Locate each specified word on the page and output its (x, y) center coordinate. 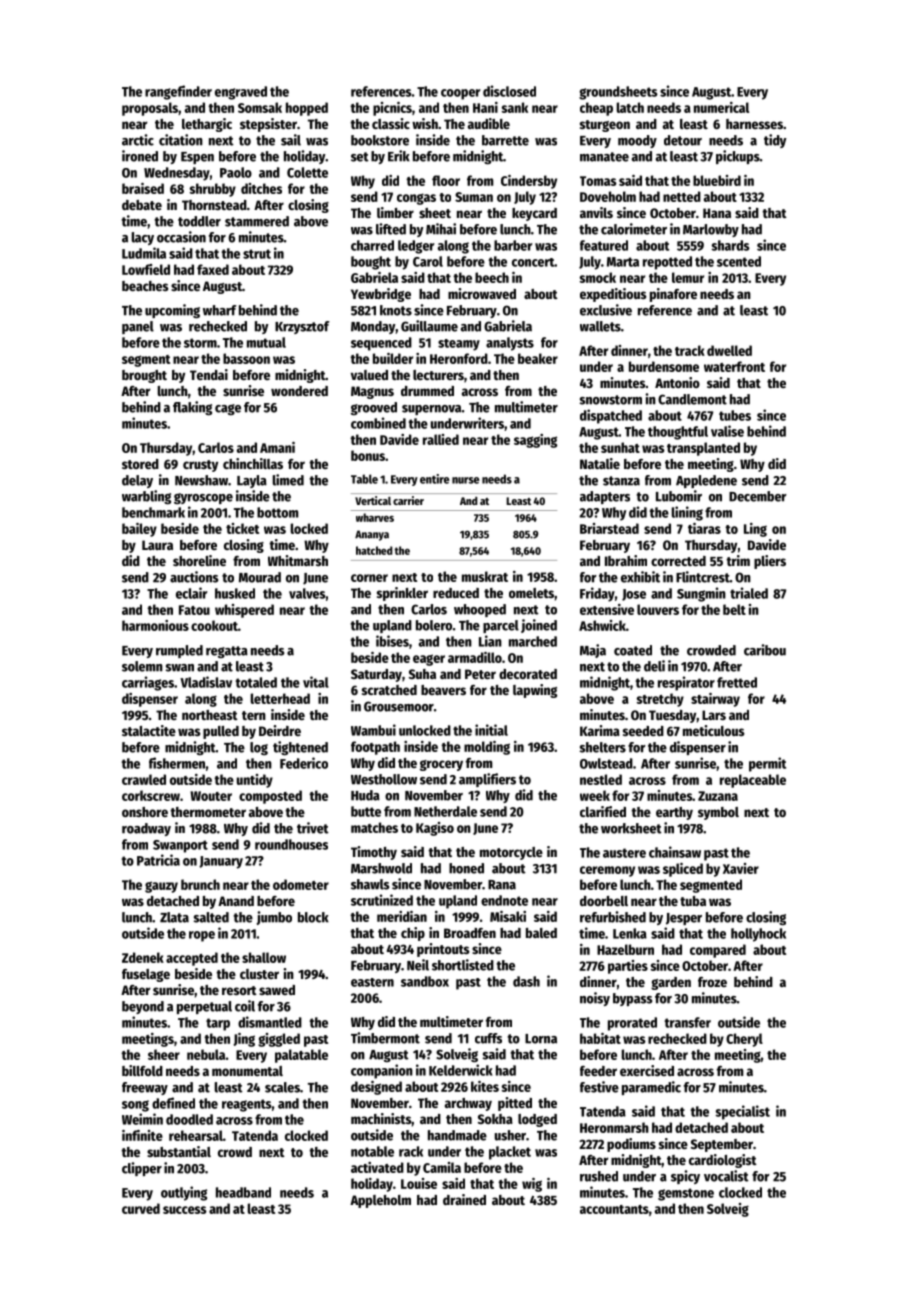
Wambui (373, 730)
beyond (143, 1007)
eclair (191, 593)
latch (630, 107)
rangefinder (178, 92)
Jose (634, 595)
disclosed (509, 91)
